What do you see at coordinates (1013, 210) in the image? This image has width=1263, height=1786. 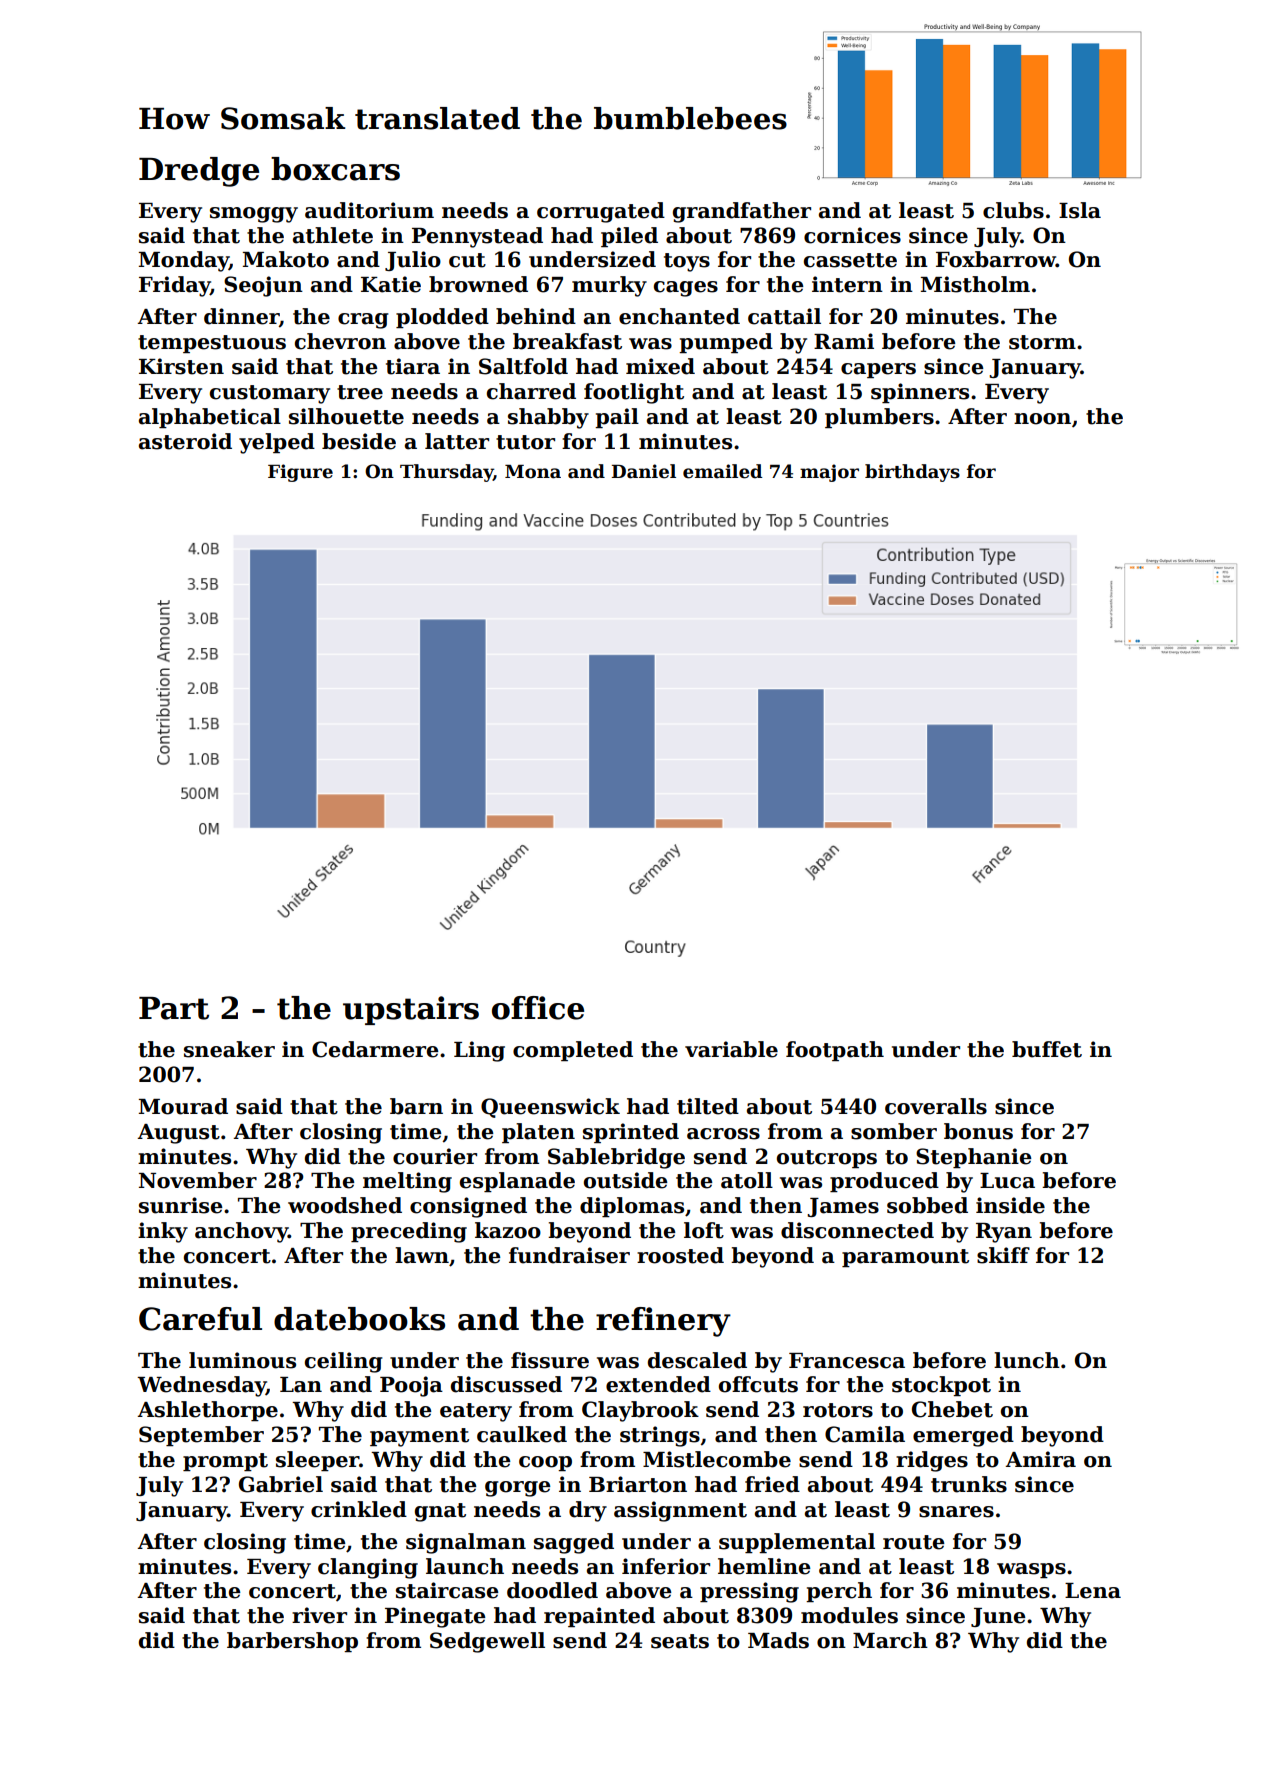 I see `clubs` at bounding box center [1013, 210].
